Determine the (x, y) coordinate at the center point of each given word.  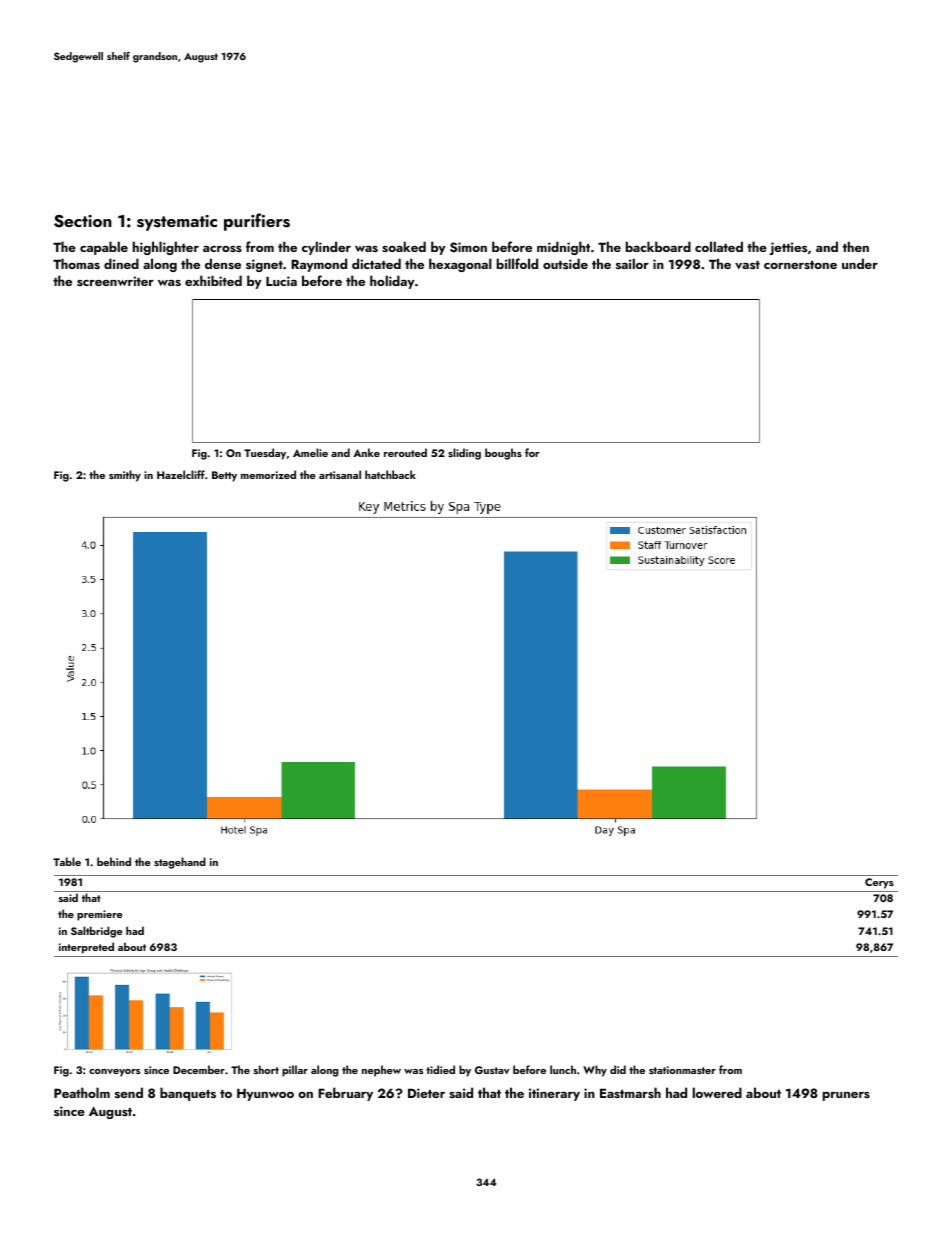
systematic (177, 223)
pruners (846, 1096)
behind (114, 861)
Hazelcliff (181, 474)
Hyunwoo (265, 1094)
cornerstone (800, 265)
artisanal (340, 474)
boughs (503, 454)
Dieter (426, 1093)
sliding (464, 454)
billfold (517, 263)
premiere (99, 915)
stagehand (180, 863)
